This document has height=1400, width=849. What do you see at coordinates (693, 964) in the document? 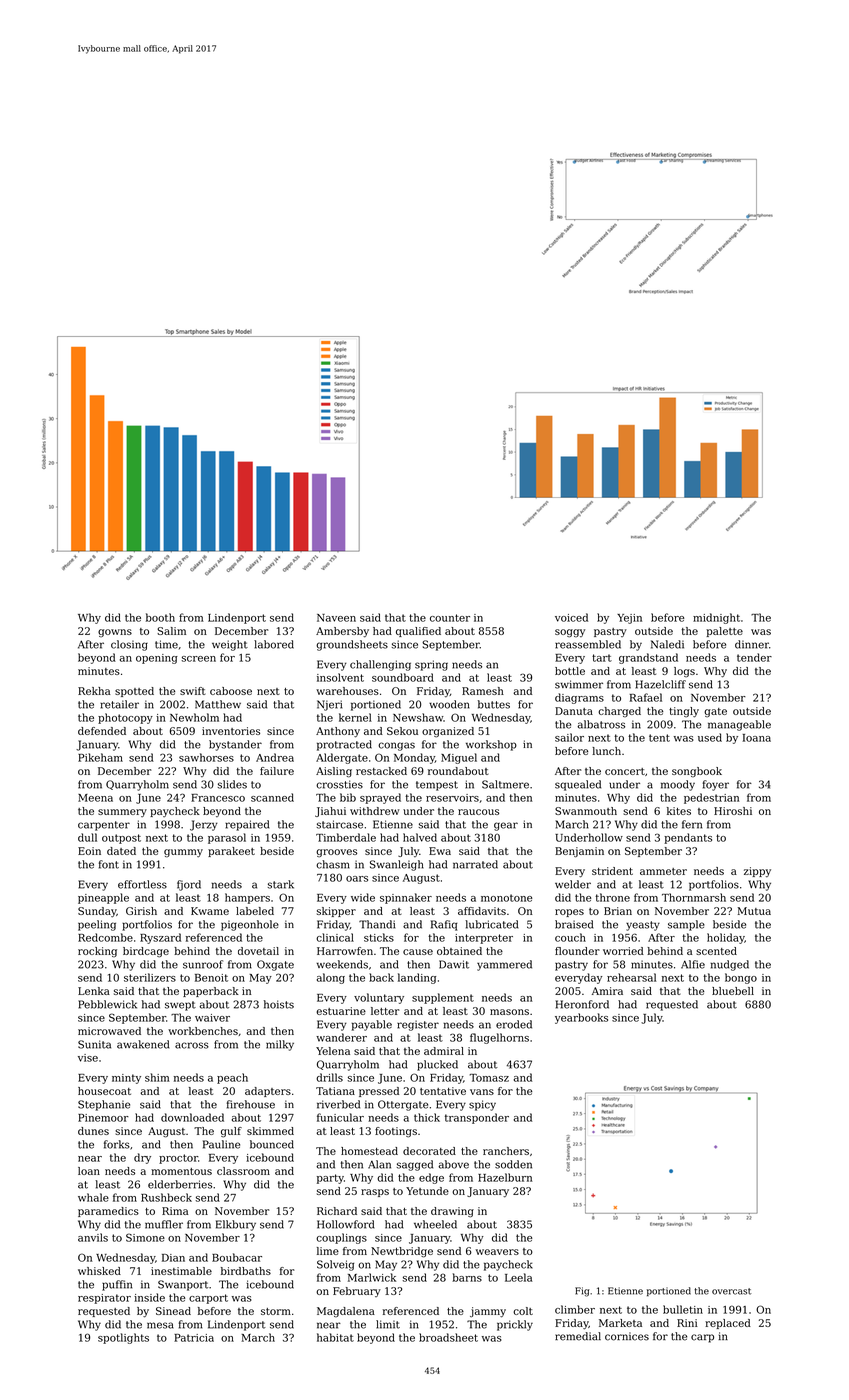
I see `Alfie` at bounding box center [693, 964].
